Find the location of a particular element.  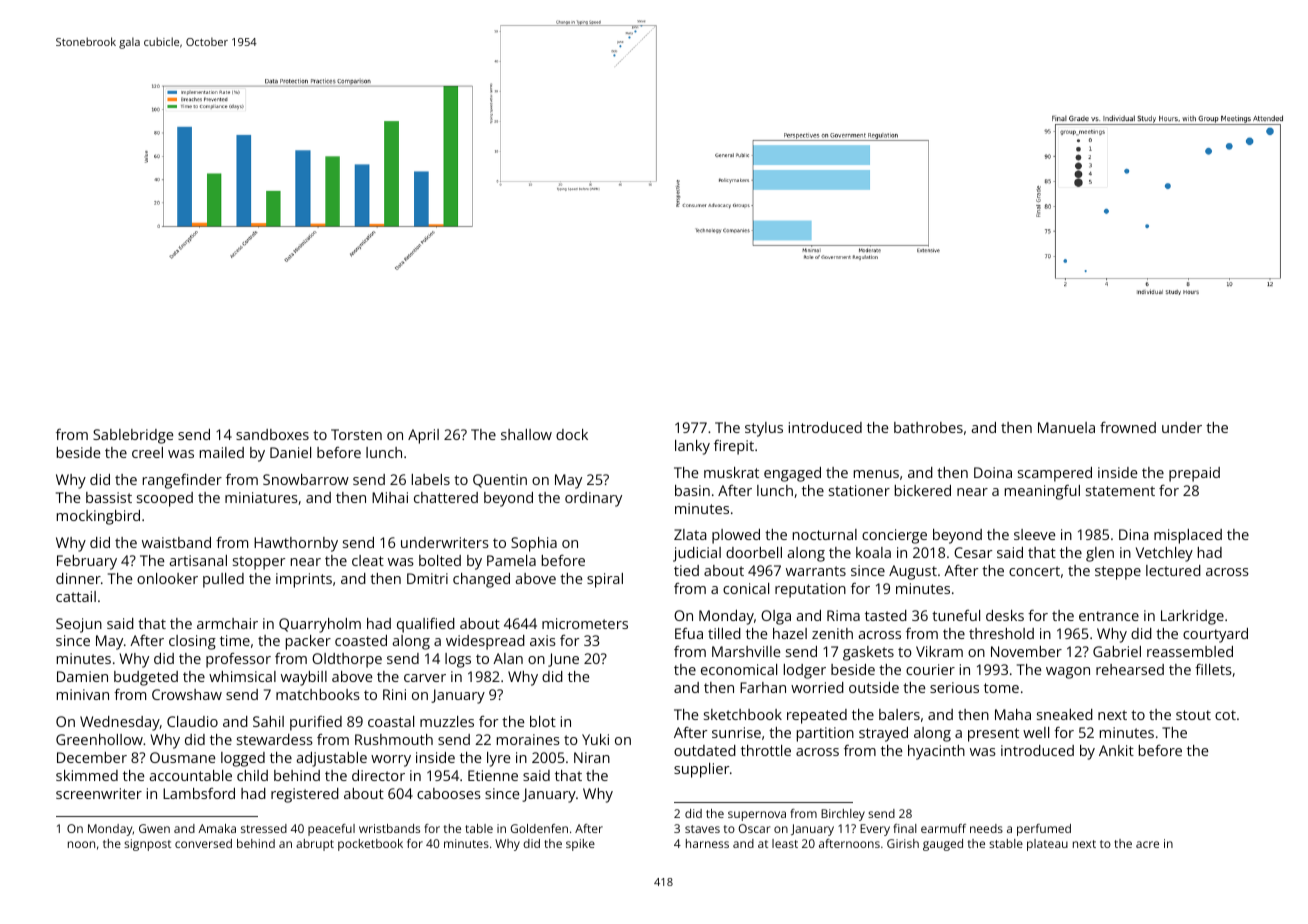

registered is located at coordinates (305, 795).
